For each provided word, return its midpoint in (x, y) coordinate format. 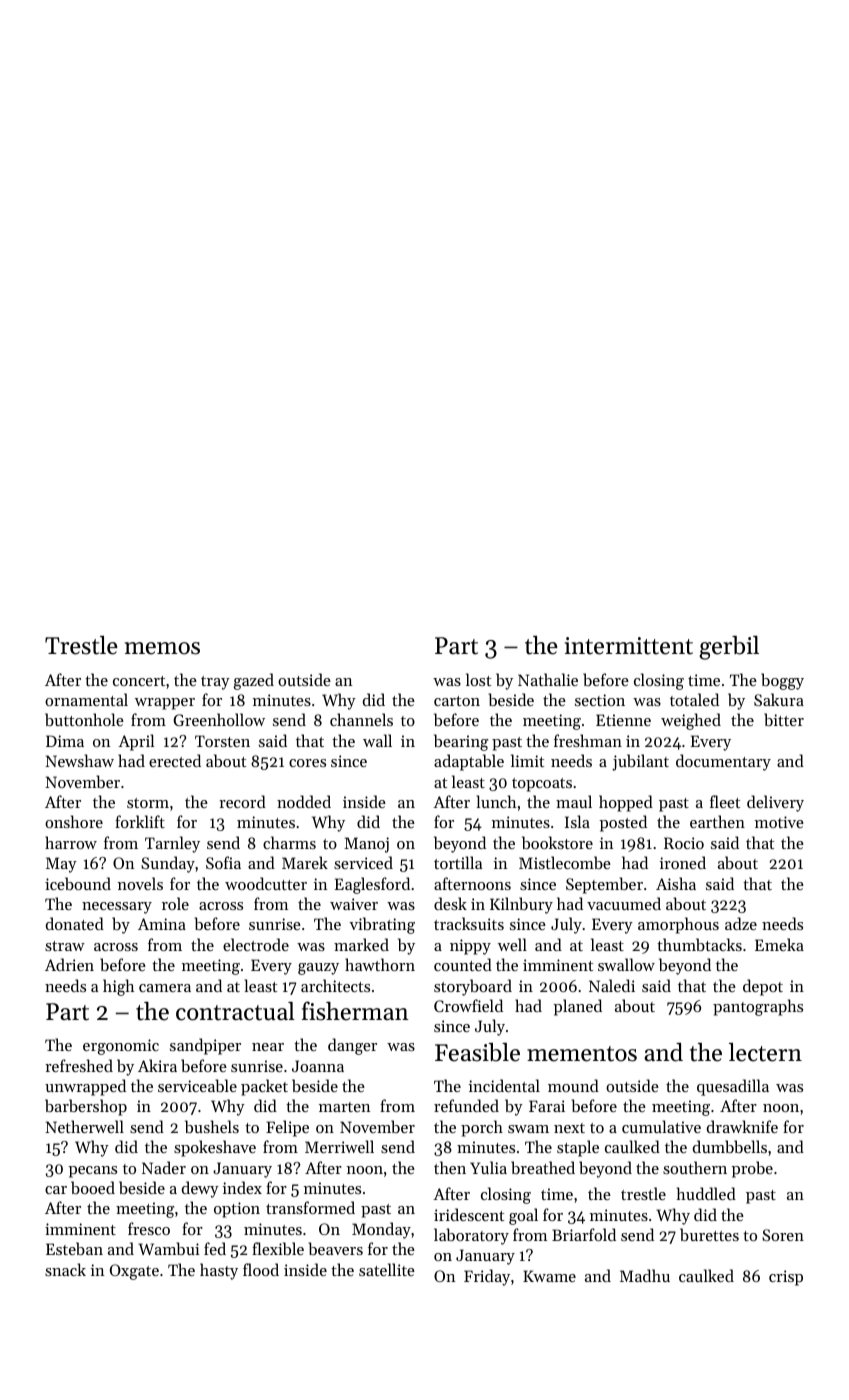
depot (763, 987)
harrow (71, 842)
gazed (254, 681)
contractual (235, 1011)
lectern (765, 1052)
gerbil (729, 648)
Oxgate (134, 1272)
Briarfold (584, 1234)
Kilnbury (521, 905)
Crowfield (468, 1005)
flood (261, 1269)
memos (162, 648)
